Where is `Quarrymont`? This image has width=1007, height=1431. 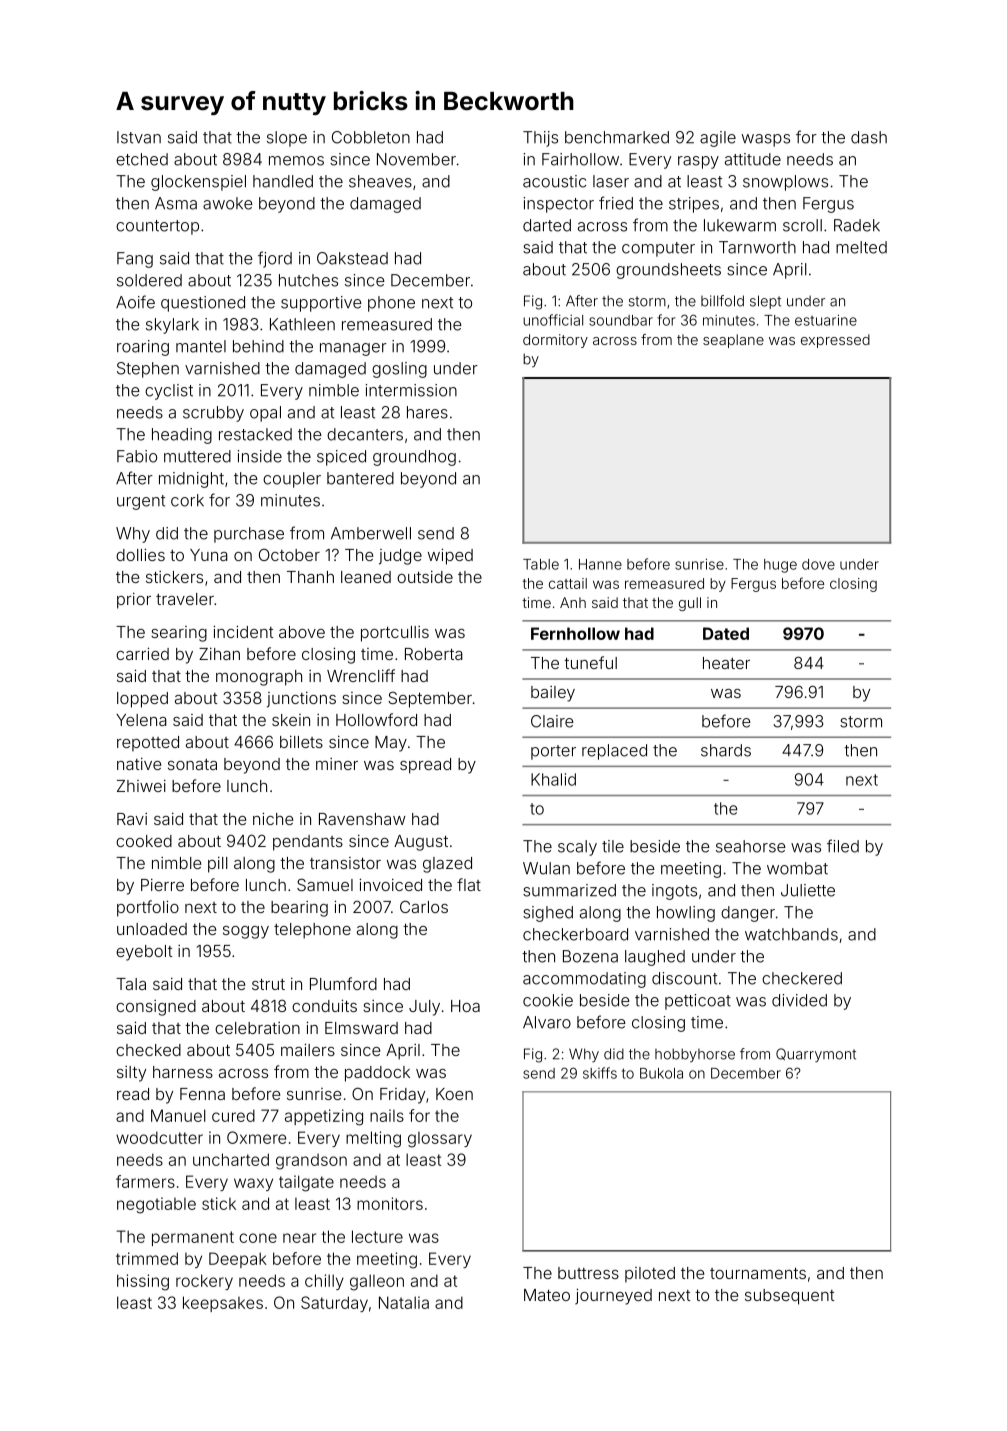 Quarrymont is located at coordinates (816, 1055).
